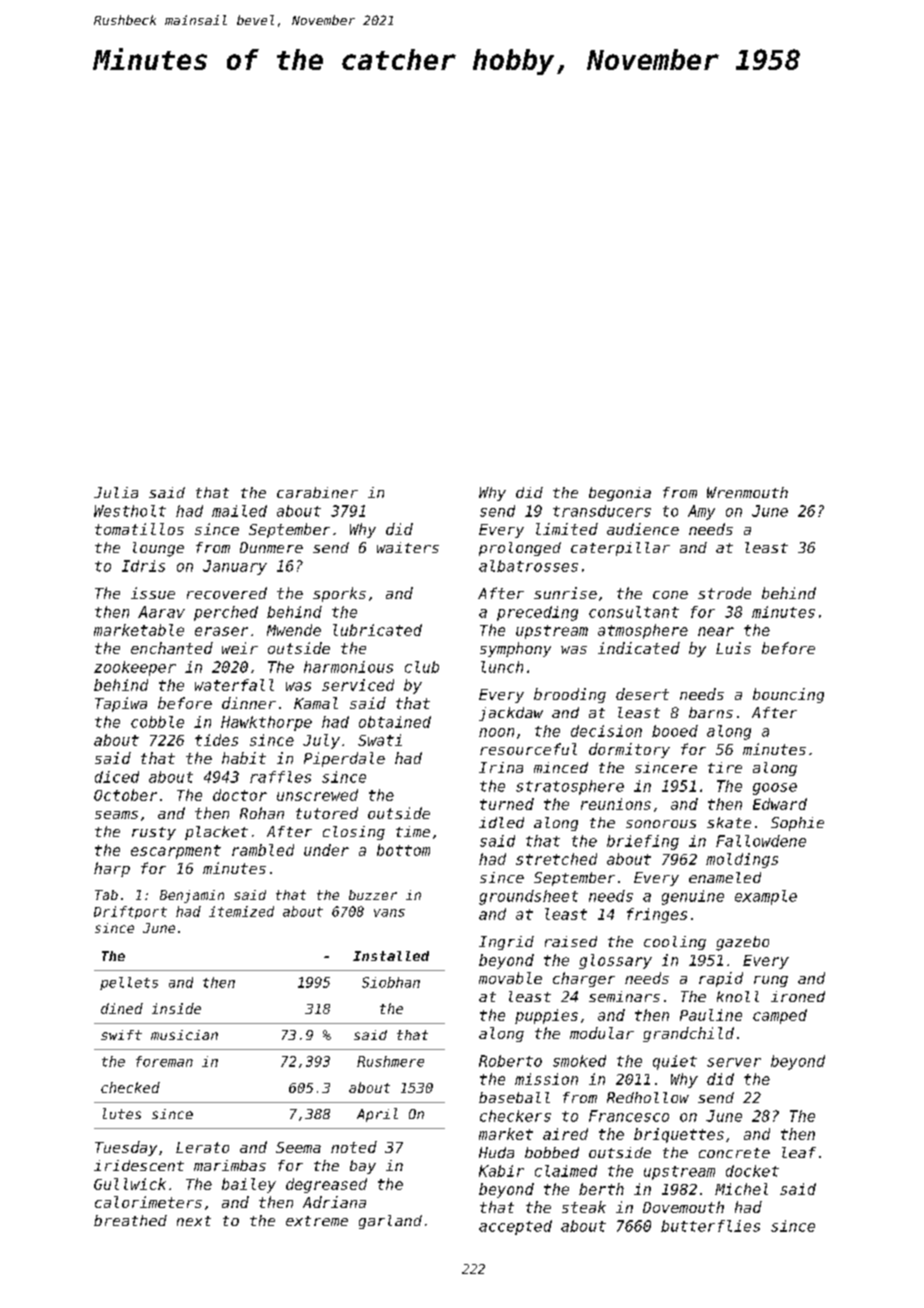  I want to click on goose, so click(775, 789).
